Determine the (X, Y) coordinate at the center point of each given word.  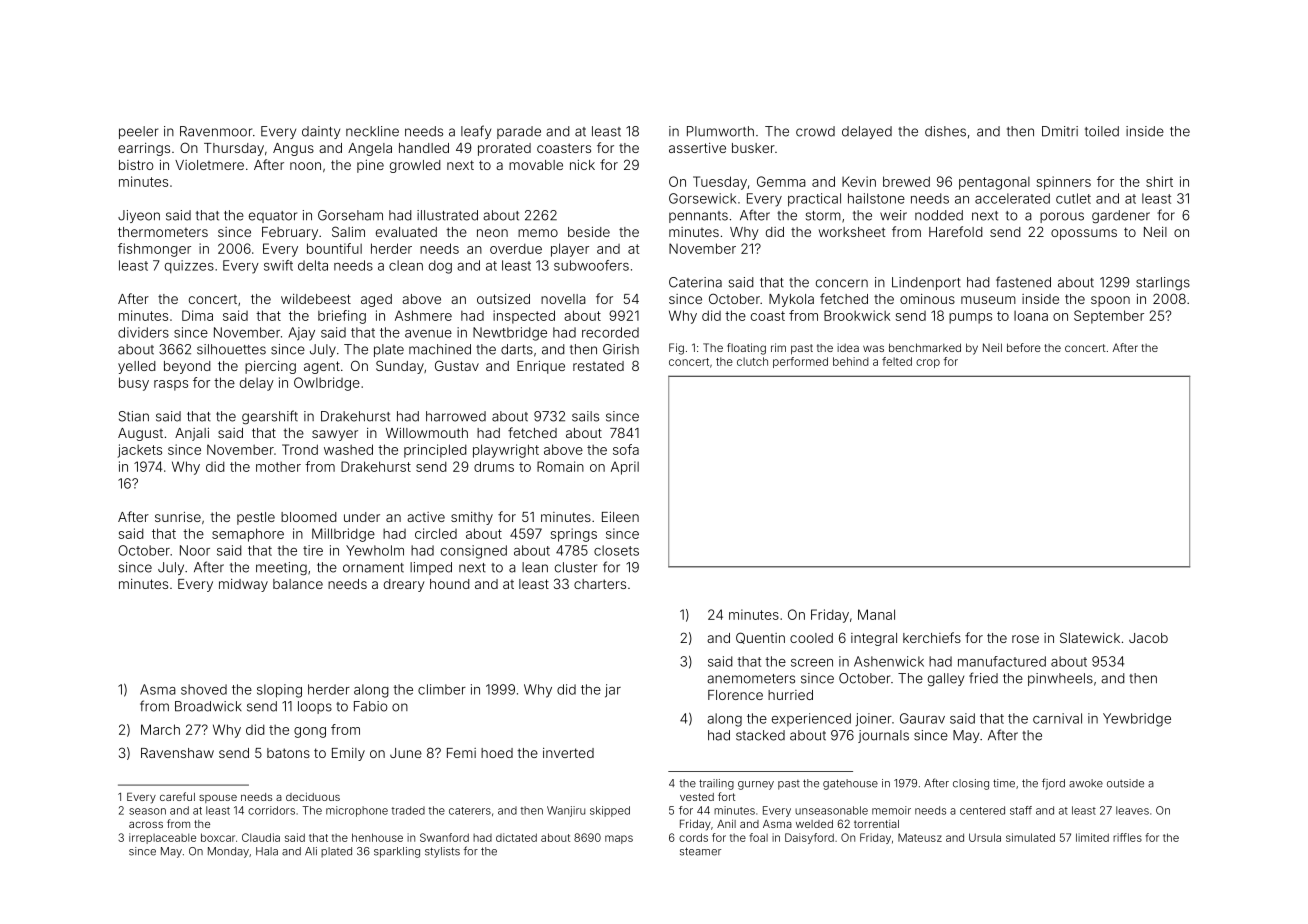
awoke (1086, 783)
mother (278, 467)
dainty (321, 132)
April (625, 468)
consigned (474, 552)
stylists (442, 852)
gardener (1121, 217)
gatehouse (850, 784)
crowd (815, 131)
